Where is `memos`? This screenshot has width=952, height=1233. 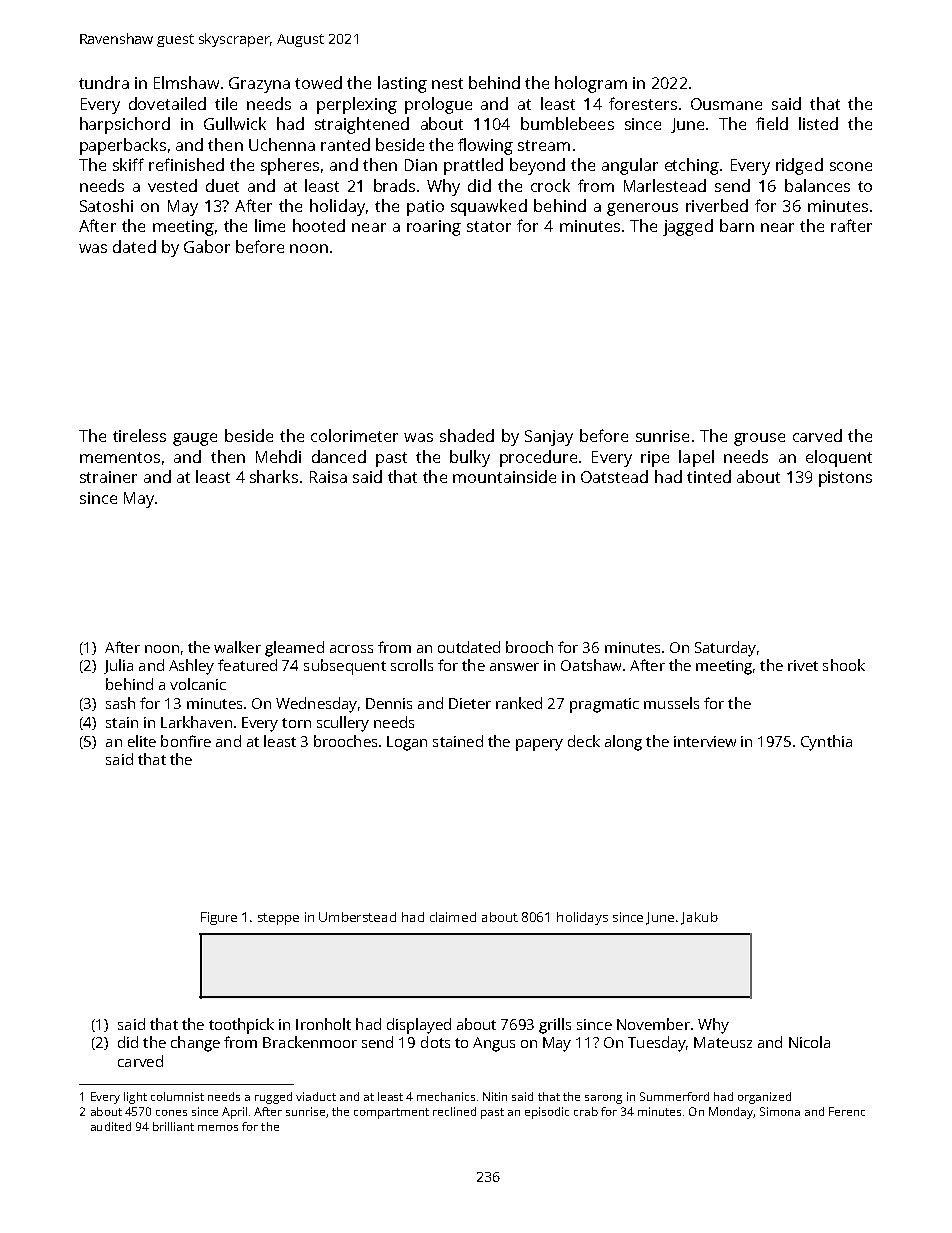 memos is located at coordinates (218, 1128).
